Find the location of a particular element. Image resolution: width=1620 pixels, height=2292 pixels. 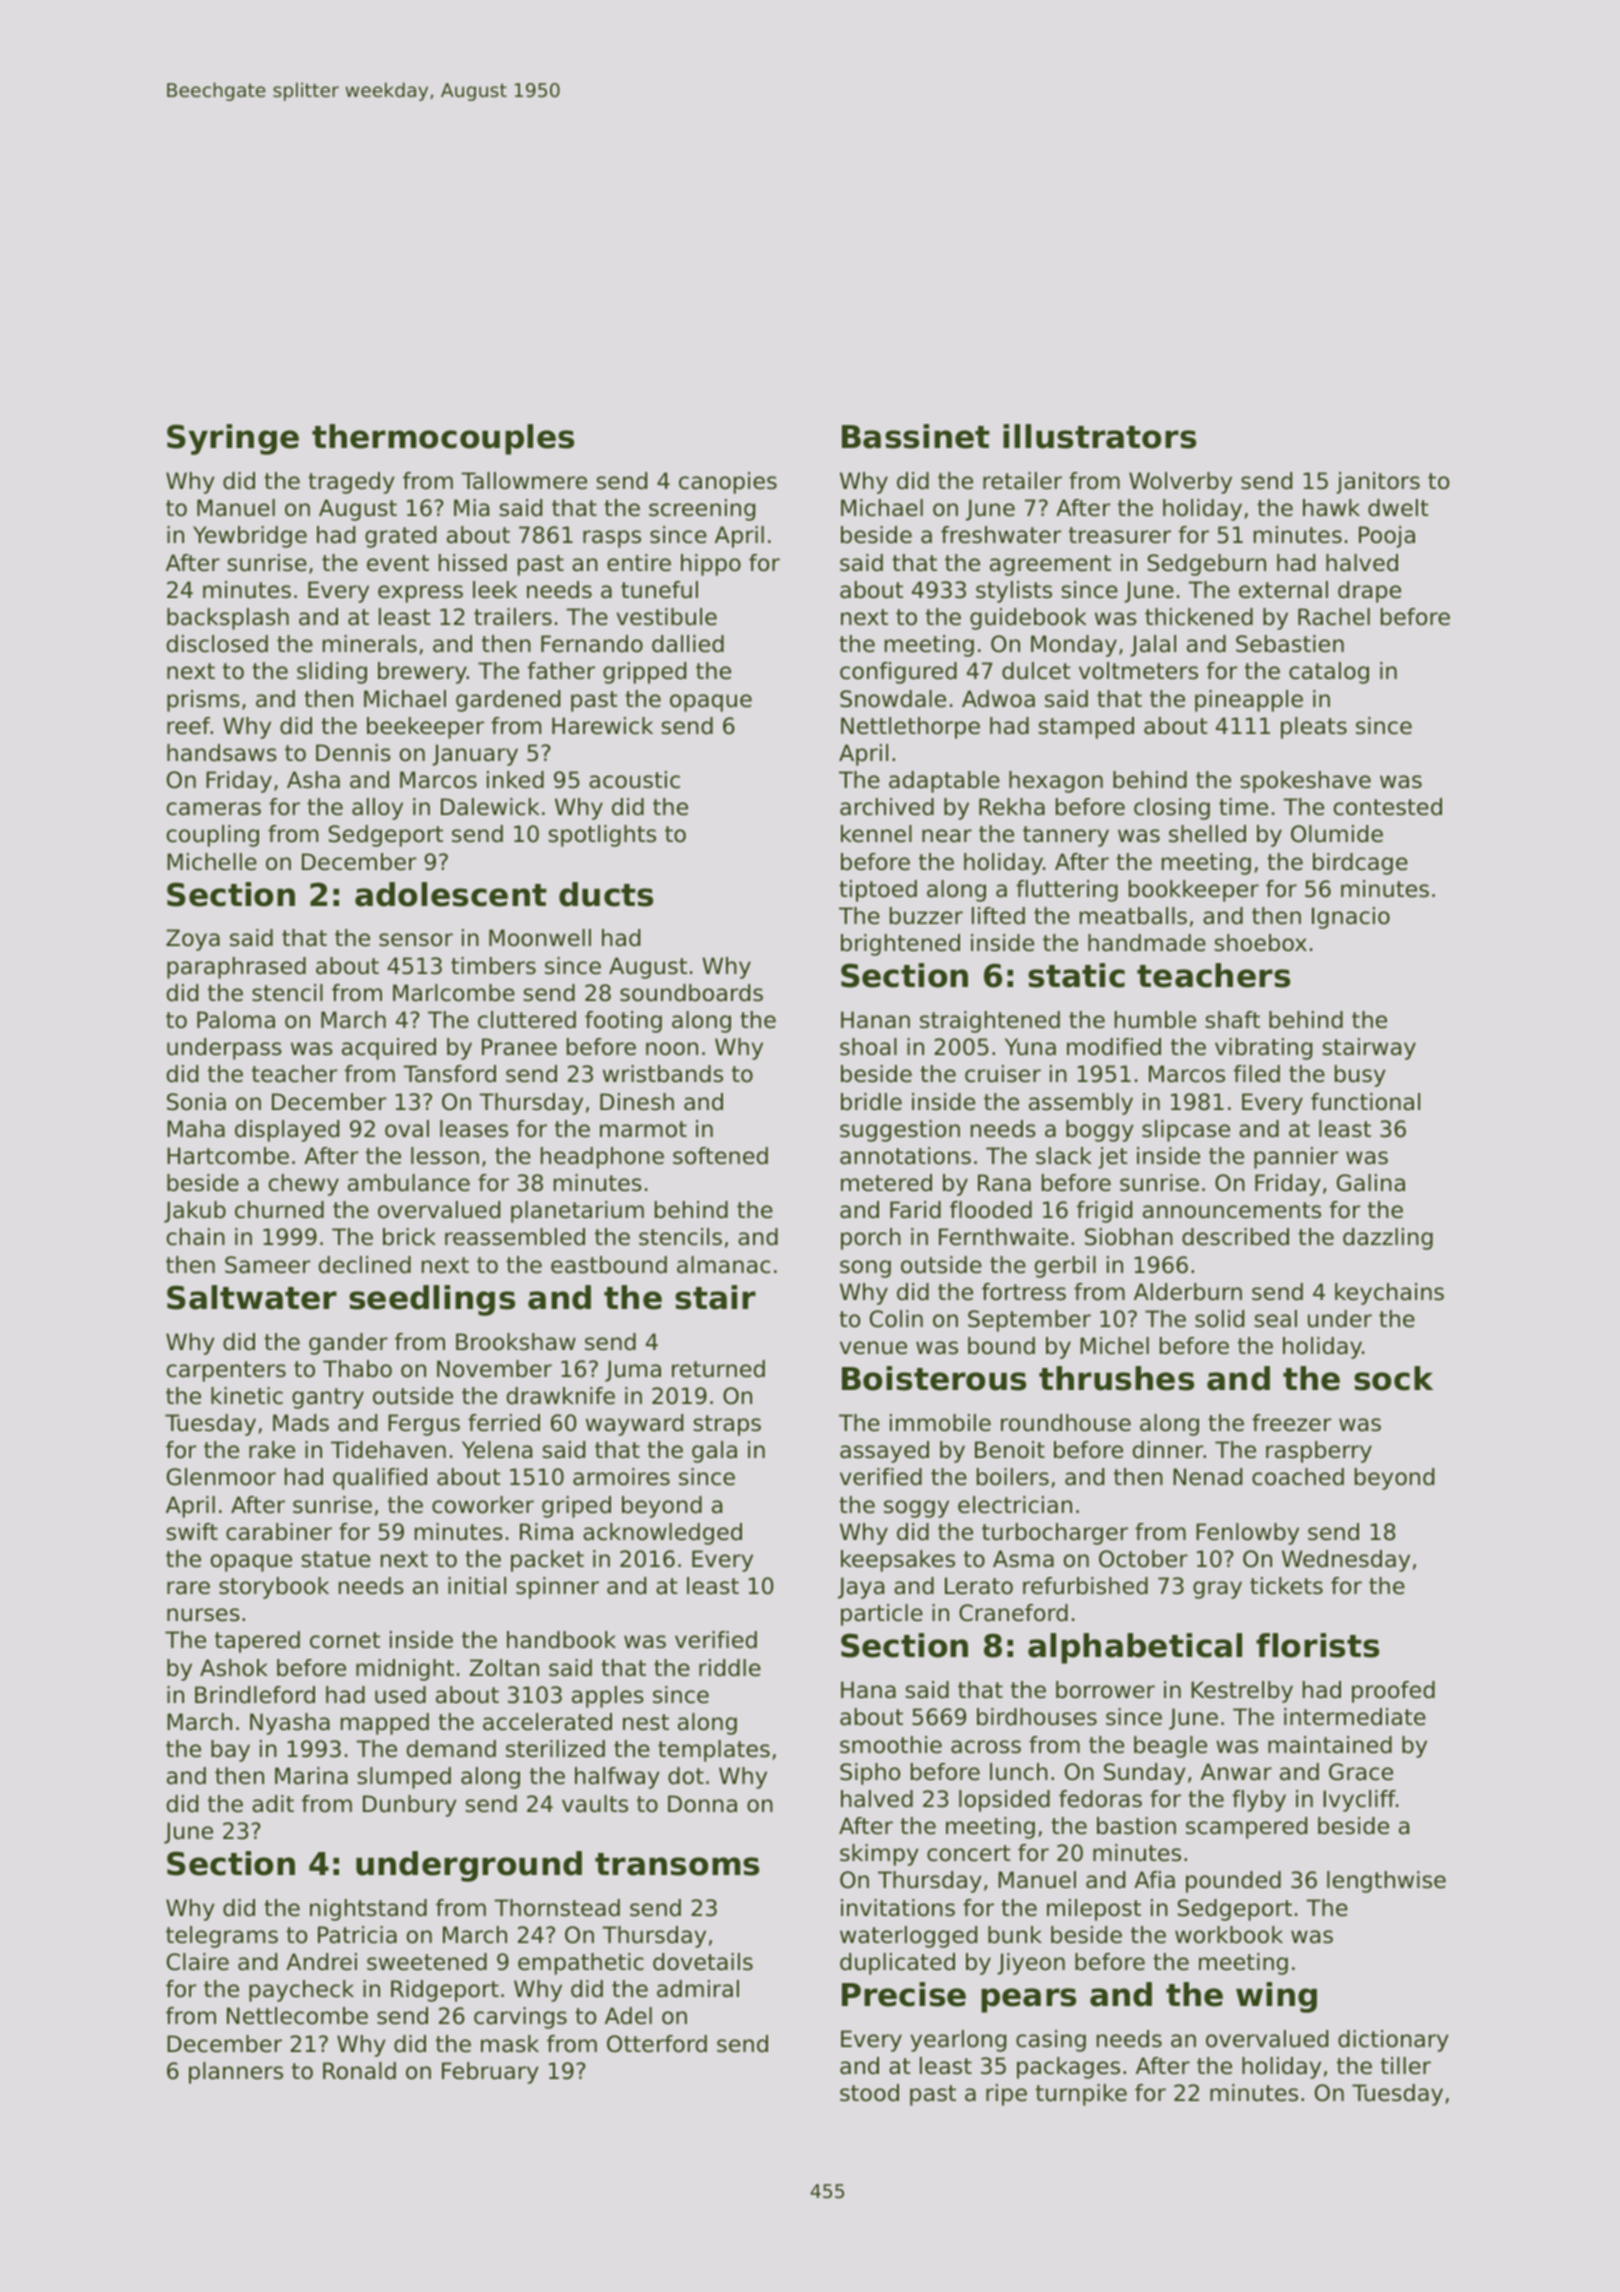

planners is located at coordinates (236, 2073).
